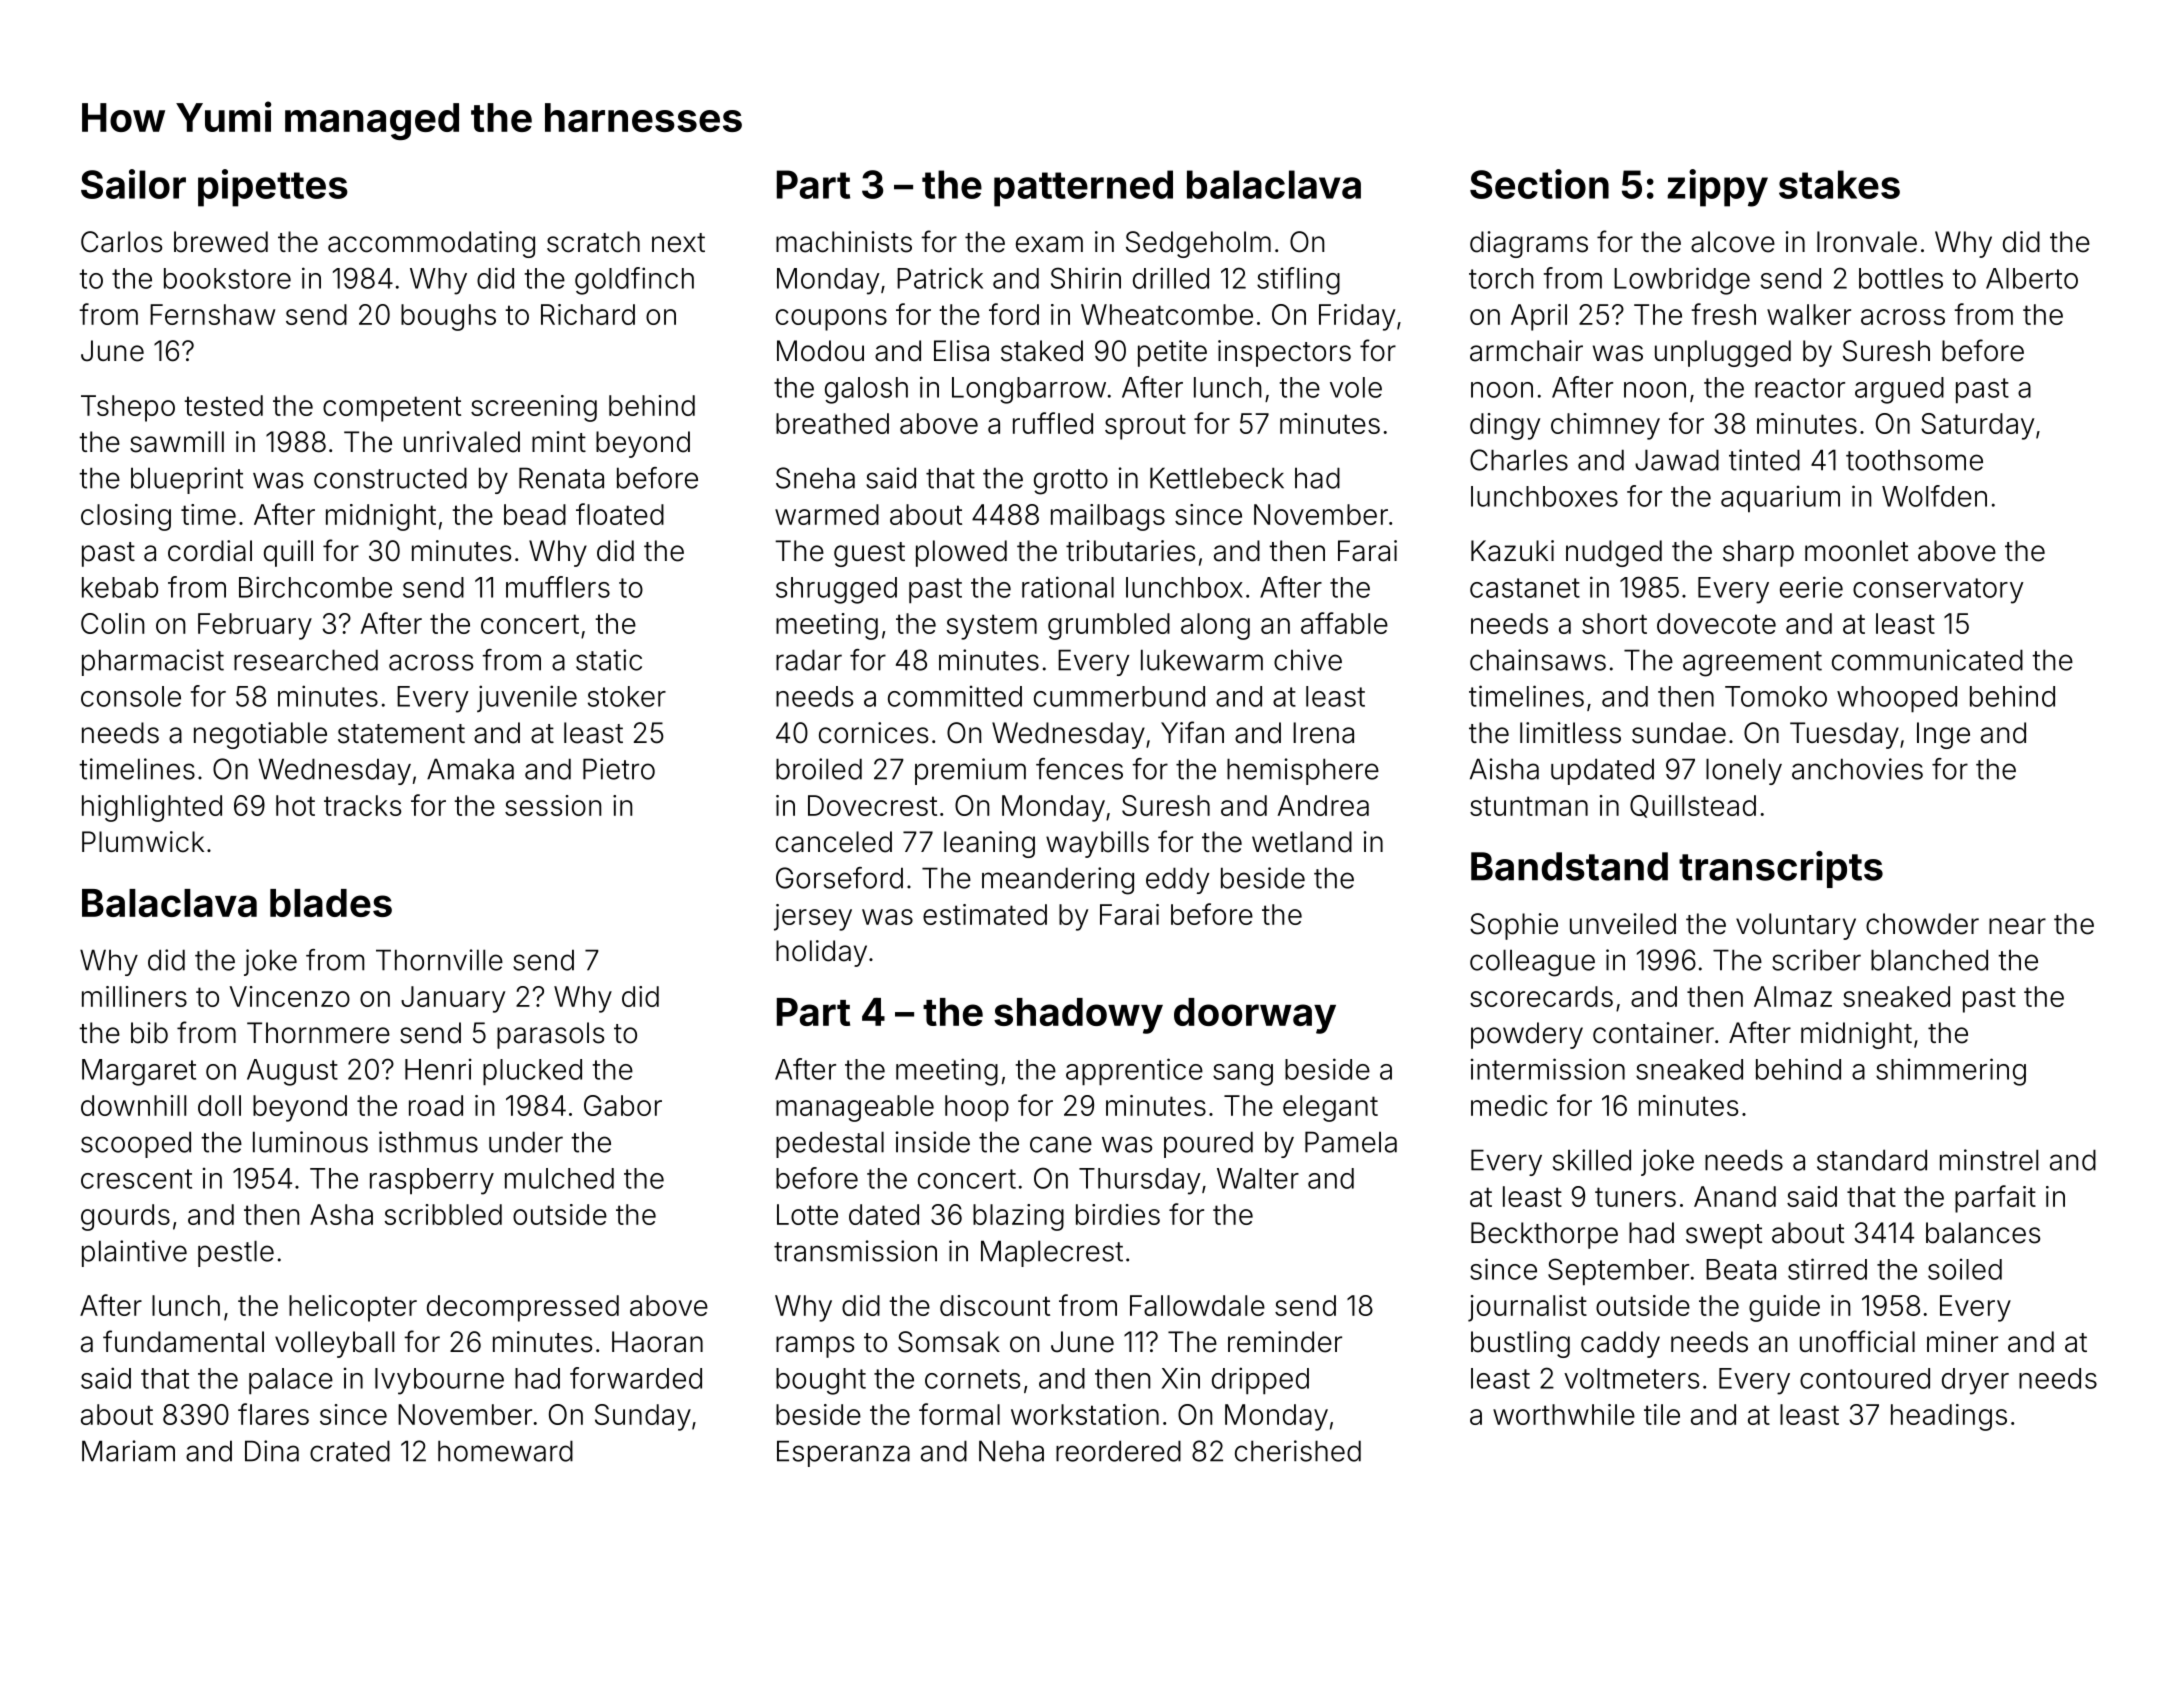  What do you see at coordinates (1965, 1269) in the image?
I see `soiled` at bounding box center [1965, 1269].
